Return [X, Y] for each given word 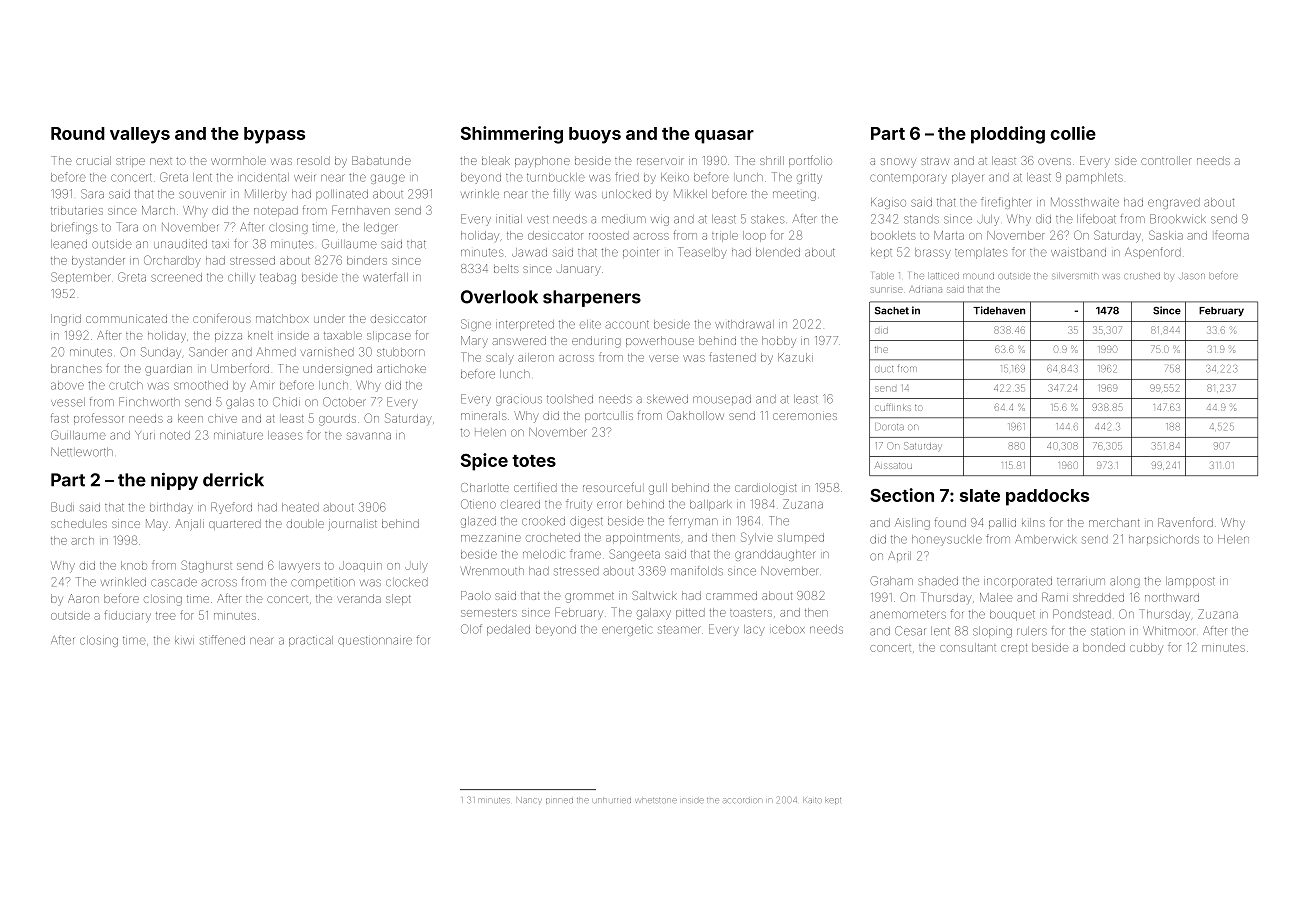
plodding [1008, 135]
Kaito [812, 800]
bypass [274, 135]
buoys [595, 135]
